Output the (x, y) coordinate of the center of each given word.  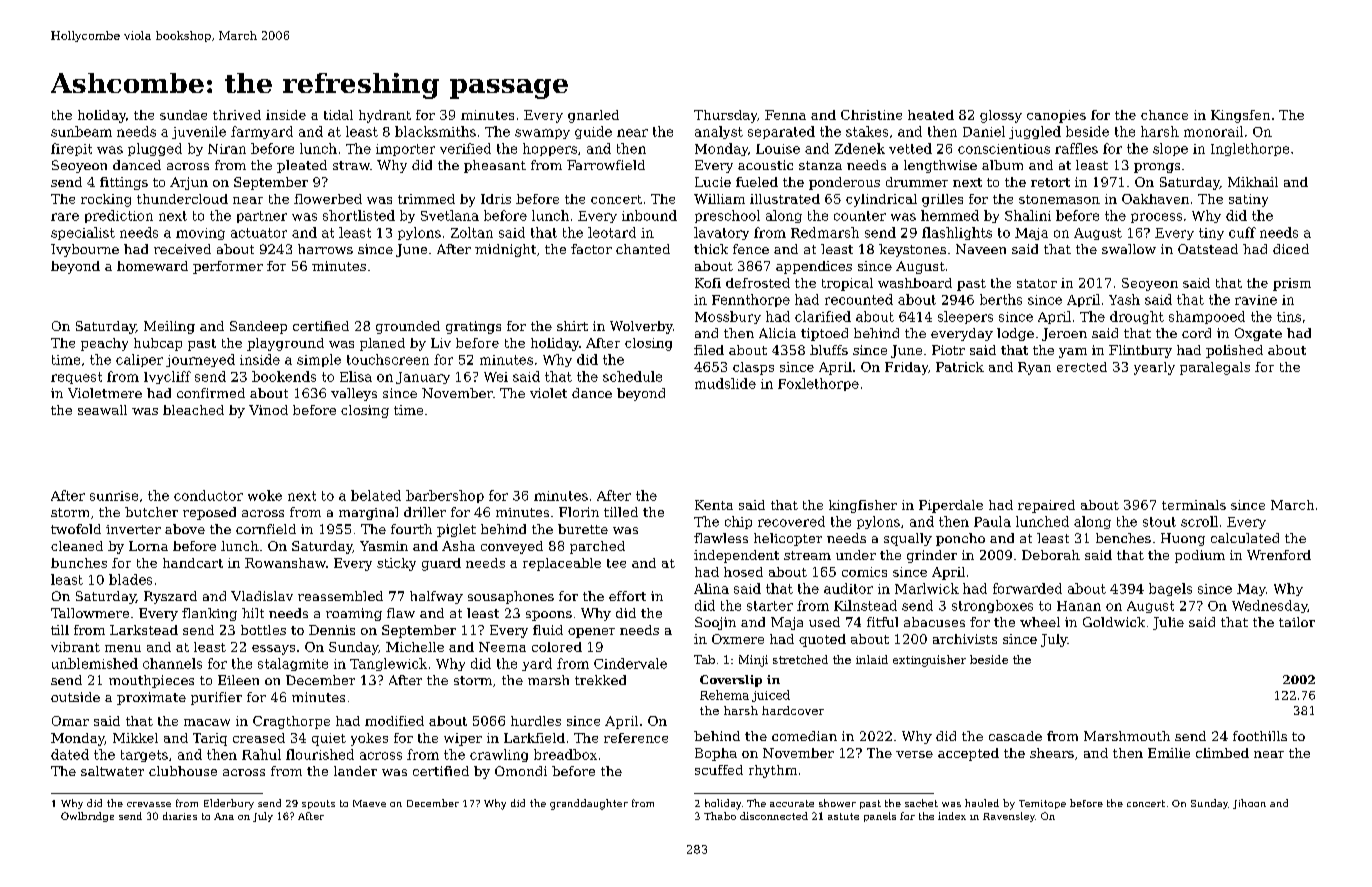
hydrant (385, 116)
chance (1164, 115)
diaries (180, 816)
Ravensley (1009, 817)
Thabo (720, 816)
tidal (338, 115)
